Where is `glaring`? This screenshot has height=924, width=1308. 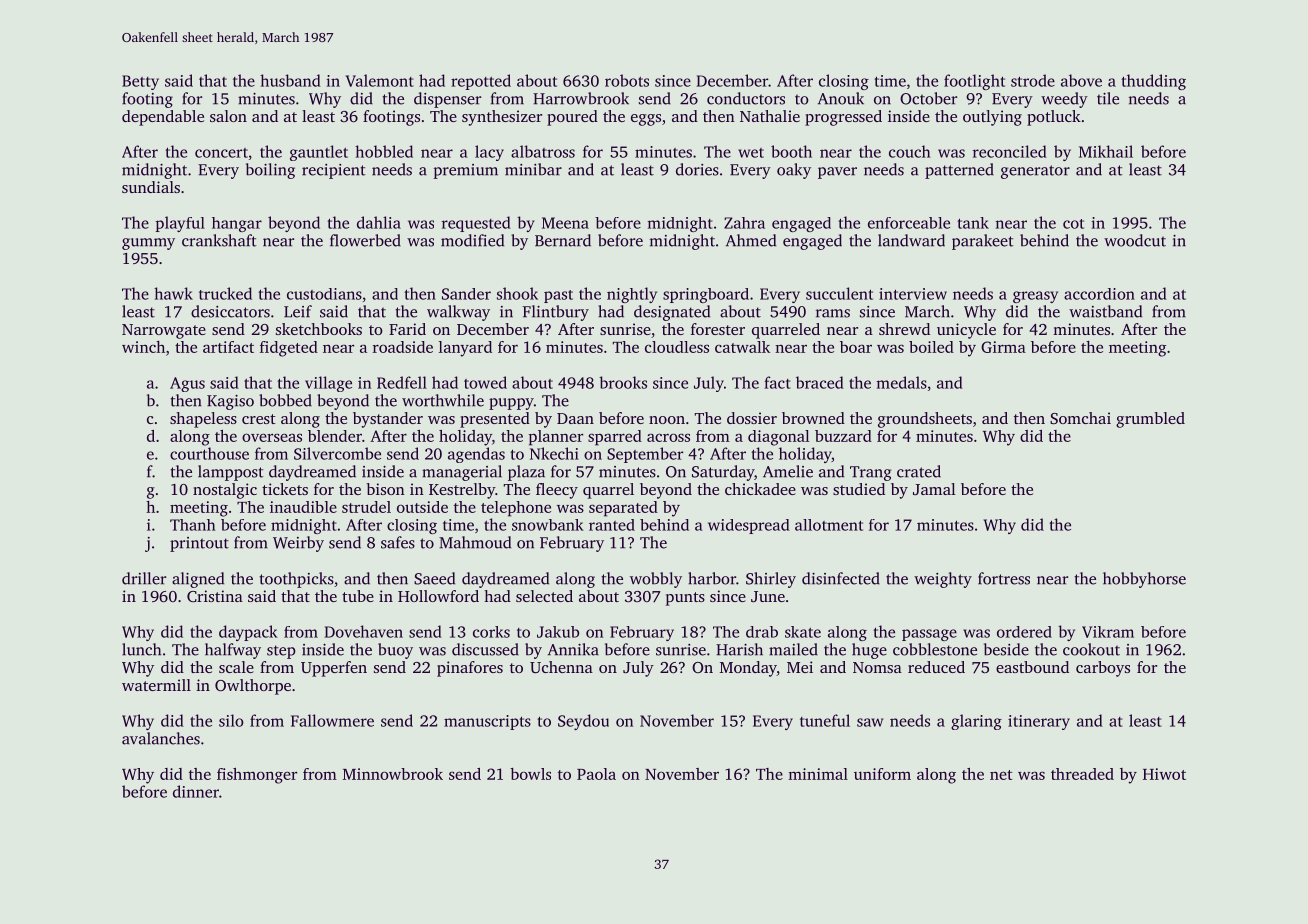
glaring is located at coordinates (976, 722).
